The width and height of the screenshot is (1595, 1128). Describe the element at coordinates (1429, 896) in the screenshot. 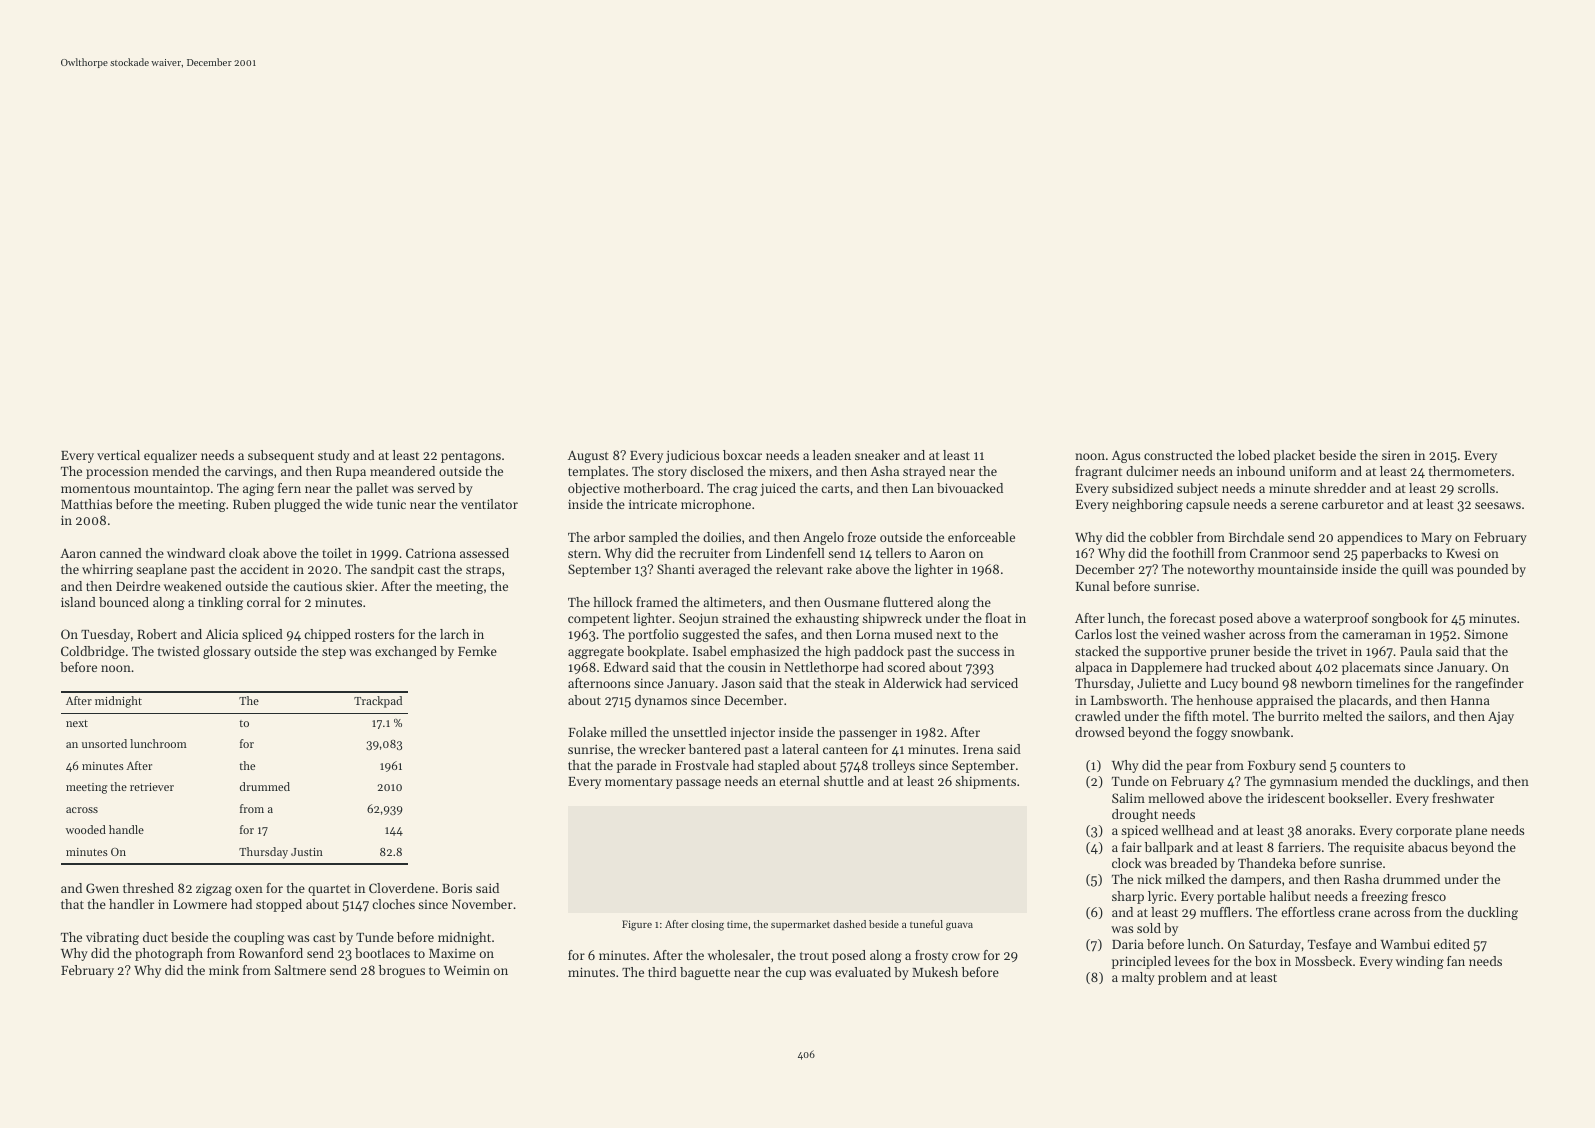

I see `fresco` at that location.
